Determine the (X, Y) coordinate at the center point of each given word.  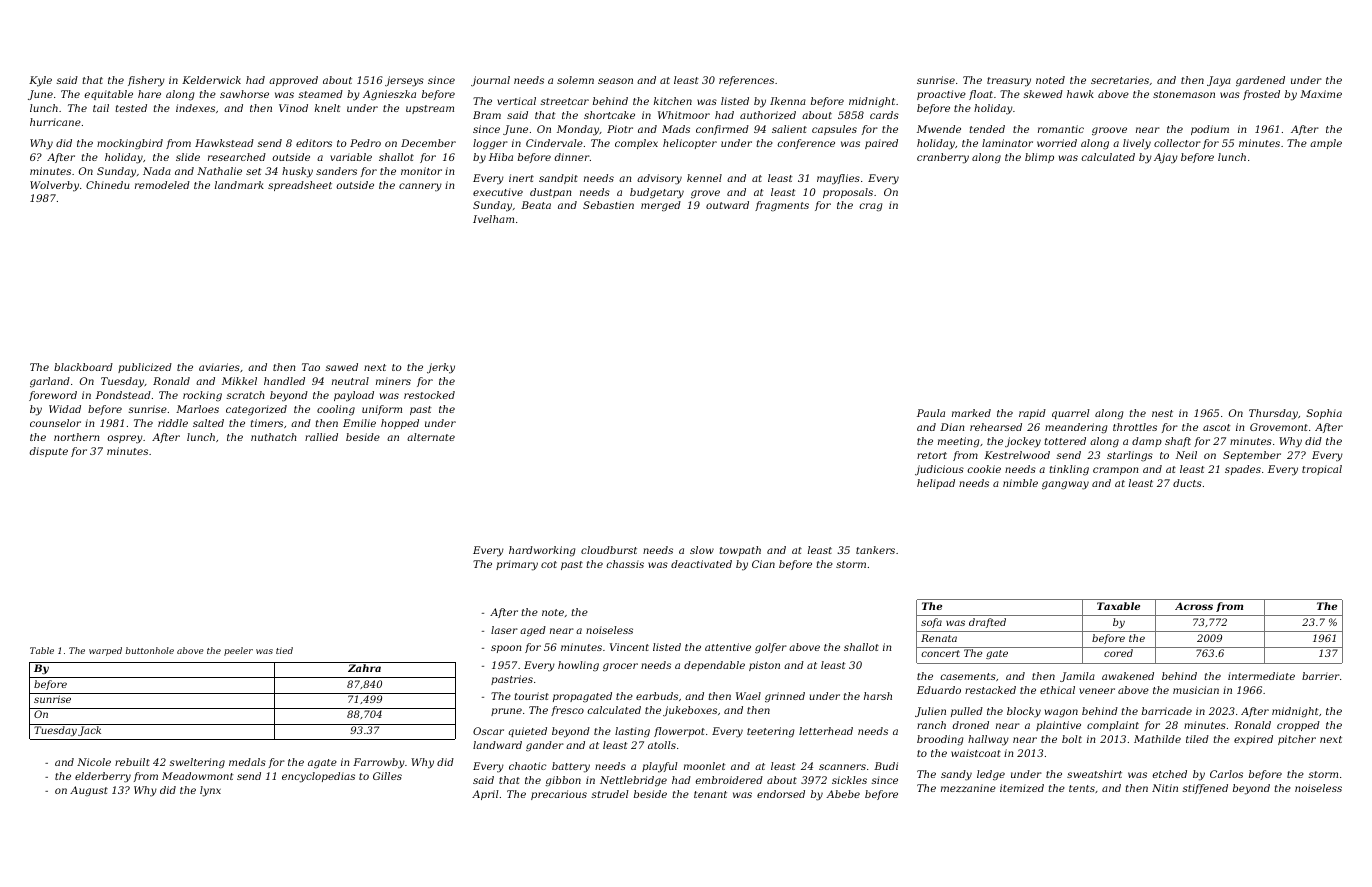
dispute (49, 452)
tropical (1322, 470)
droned (971, 725)
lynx (210, 791)
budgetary (657, 193)
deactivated (701, 564)
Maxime (1321, 94)
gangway (1065, 485)
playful (660, 767)
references (746, 81)
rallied (321, 437)
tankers (875, 550)
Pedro (365, 143)
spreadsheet (300, 186)
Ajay (1166, 158)
